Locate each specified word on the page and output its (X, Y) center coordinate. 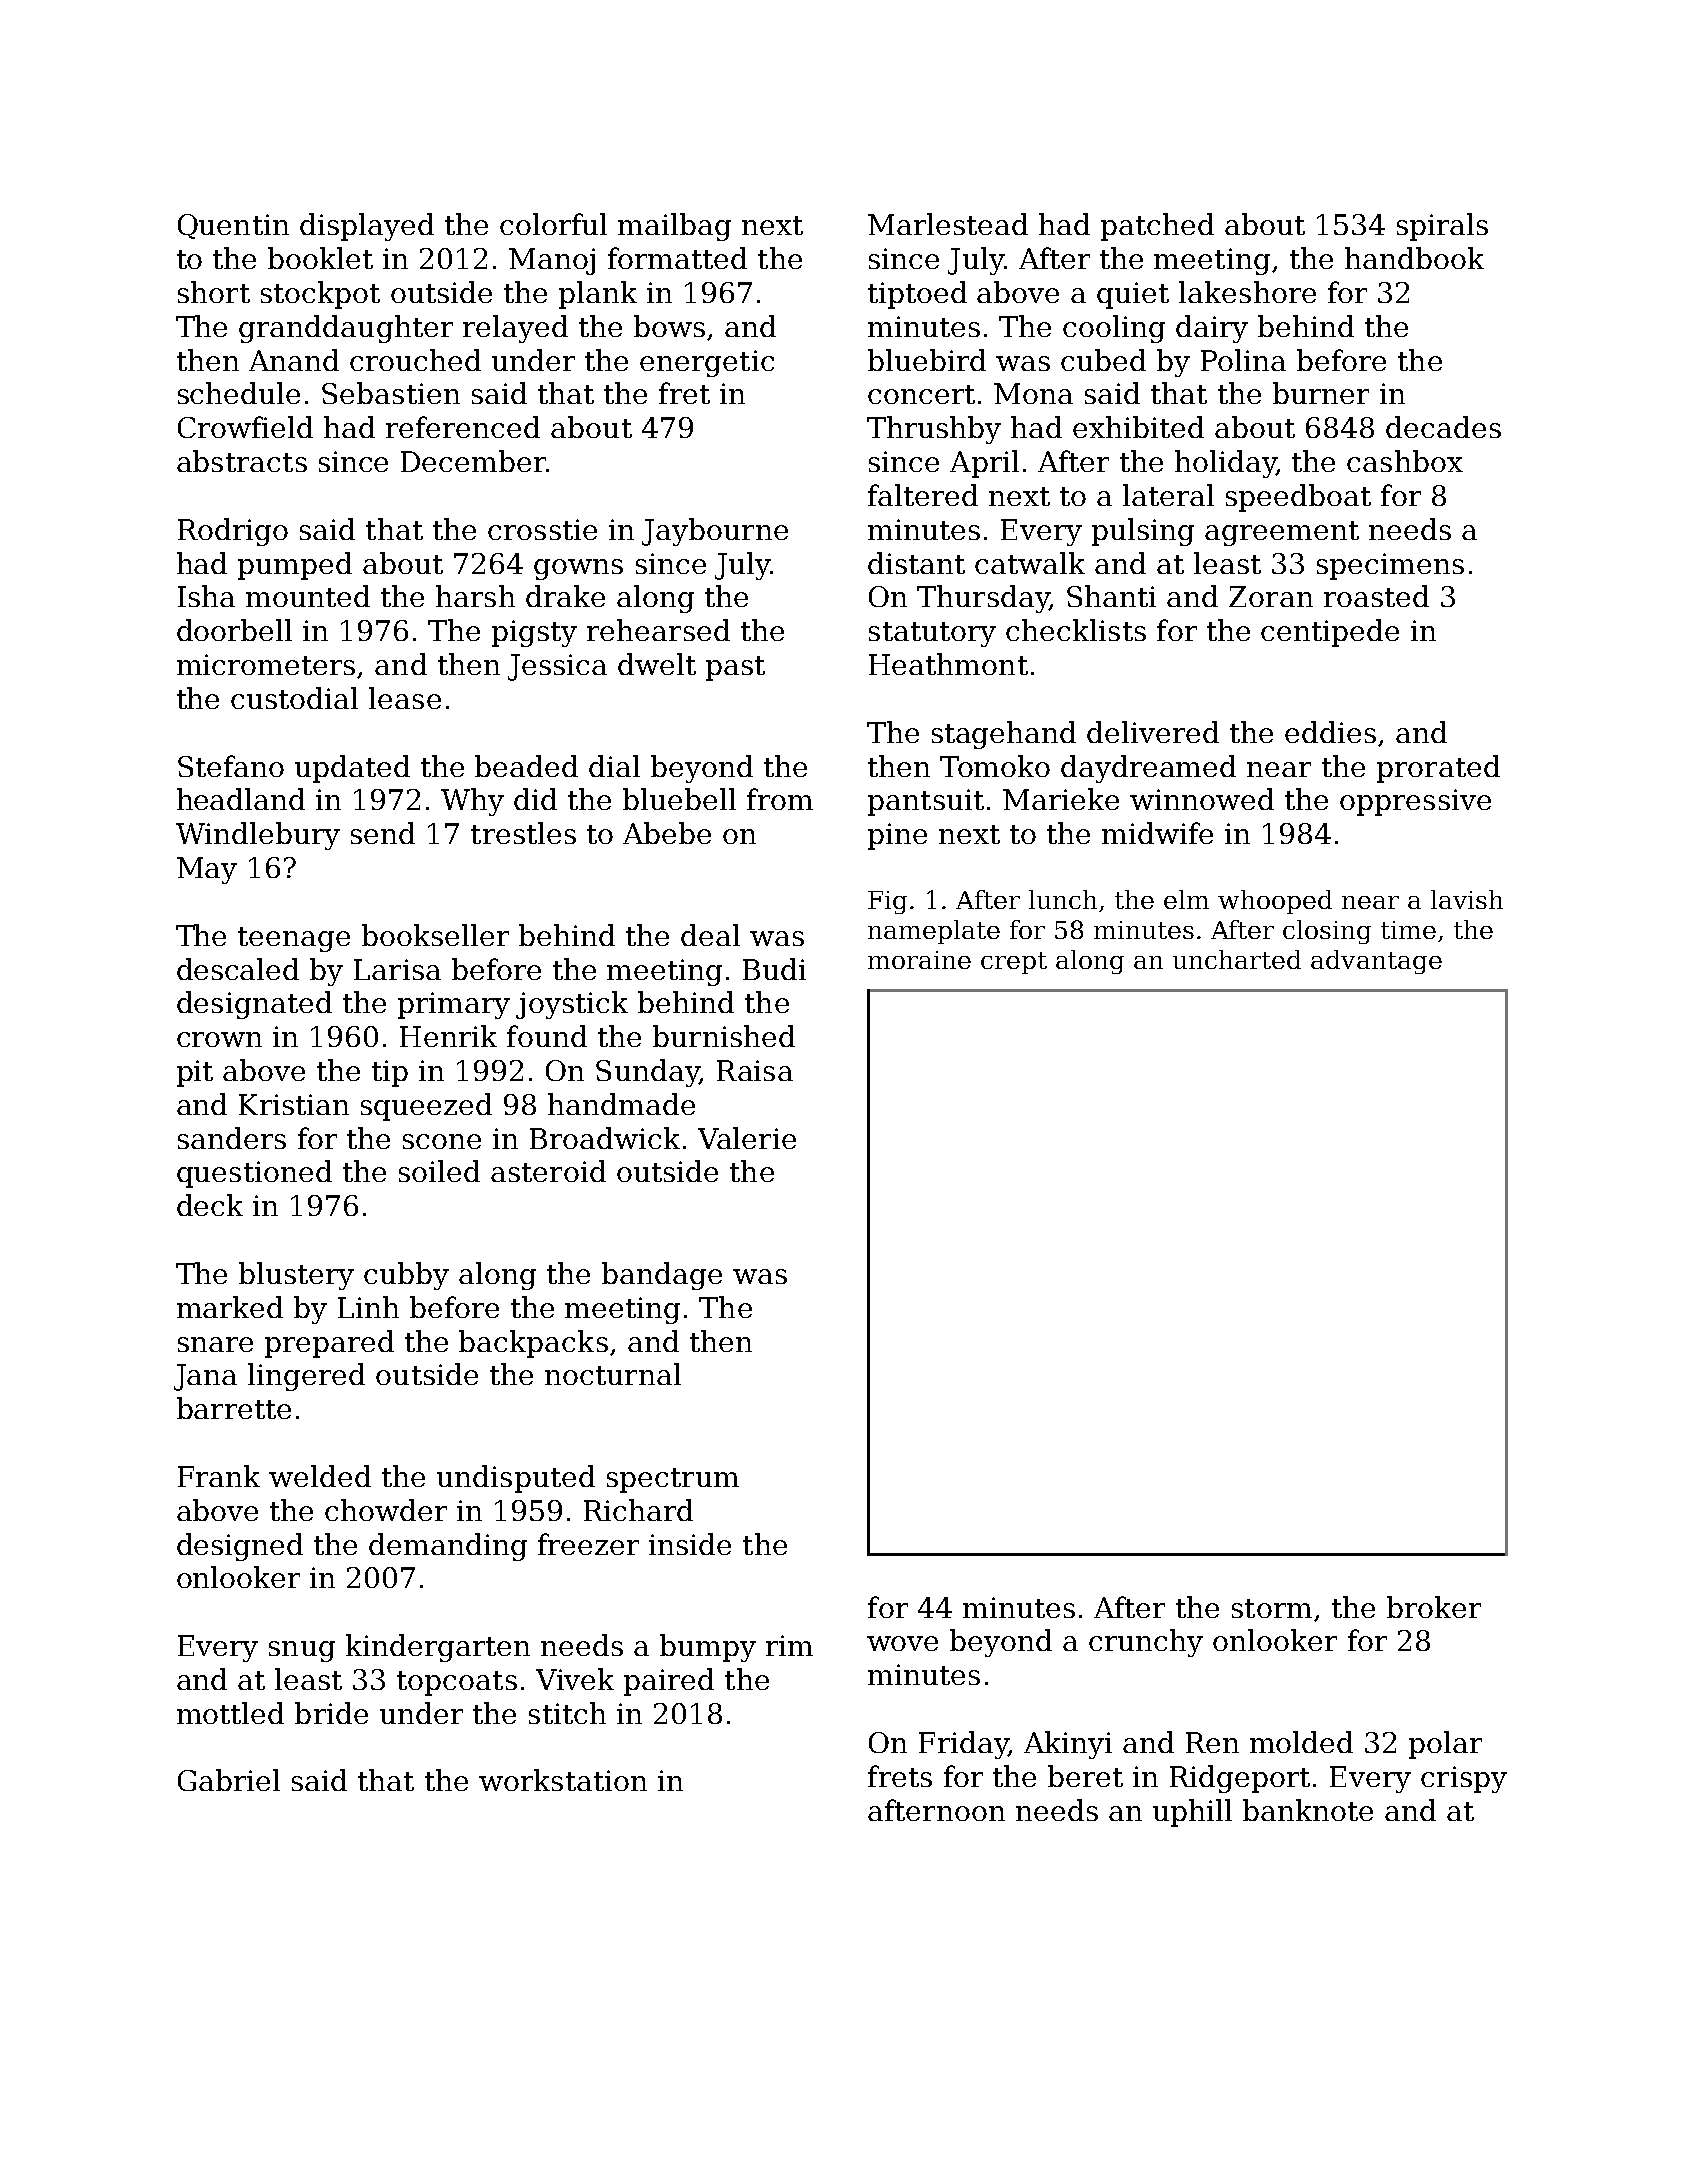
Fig (887, 902)
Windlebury (258, 836)
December (473, 461)
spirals (1442, 227)
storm (1272, 1608)
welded (320, 1476)
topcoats (457, 1683)
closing (1327, 932)
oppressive (1415, 802)
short (214, 292)
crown (219, 1039)
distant (916, 563)
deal (710, 935)
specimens (1390, 566)
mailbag (674, 227)
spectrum (673, 1480)
